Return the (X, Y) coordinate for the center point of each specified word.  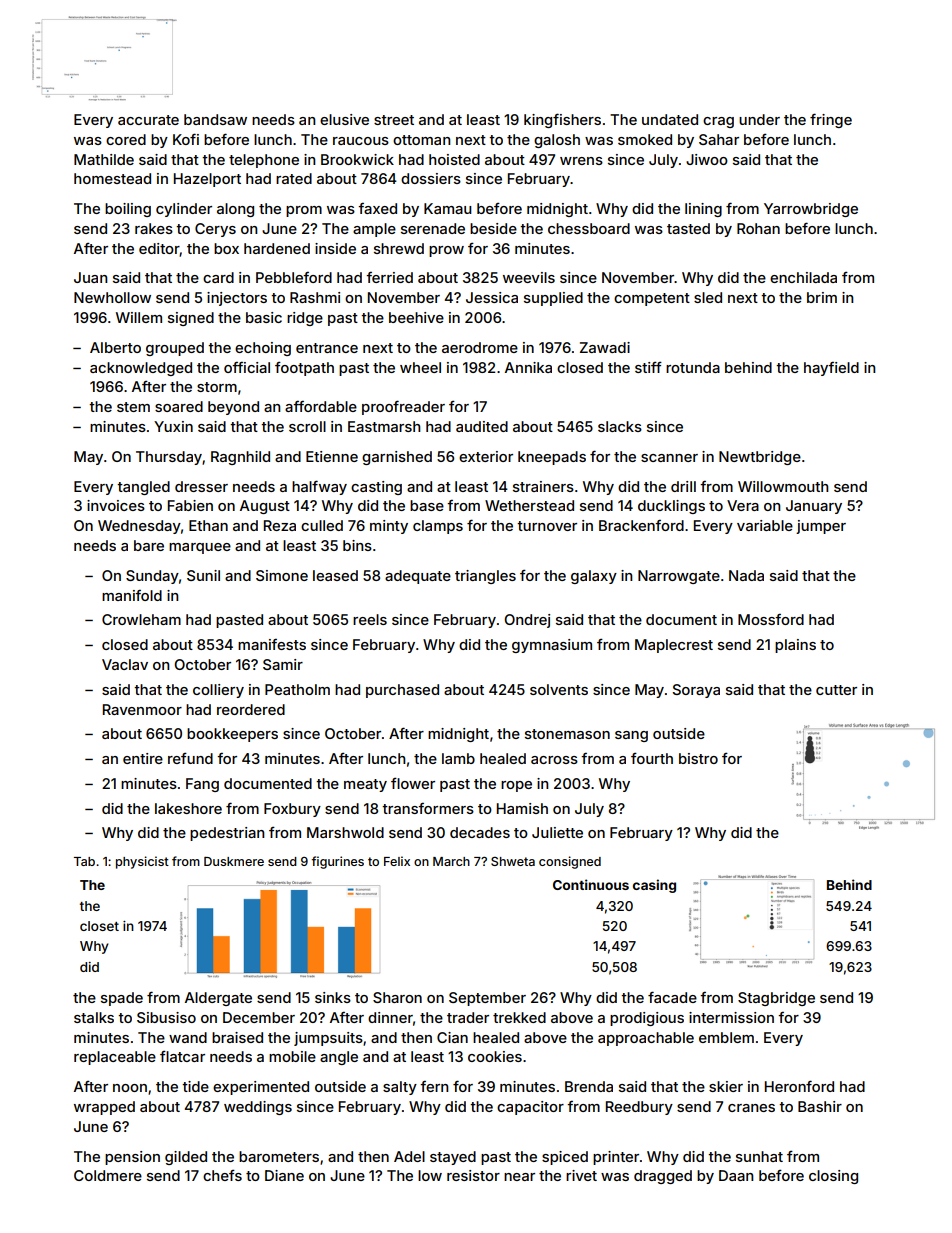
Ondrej (527, 621)
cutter (836, 690)
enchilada (803, 277)
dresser (201, 486)
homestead (112, 178)
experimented (261, 1088)
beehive (416, 317)
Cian (452, 1037)
